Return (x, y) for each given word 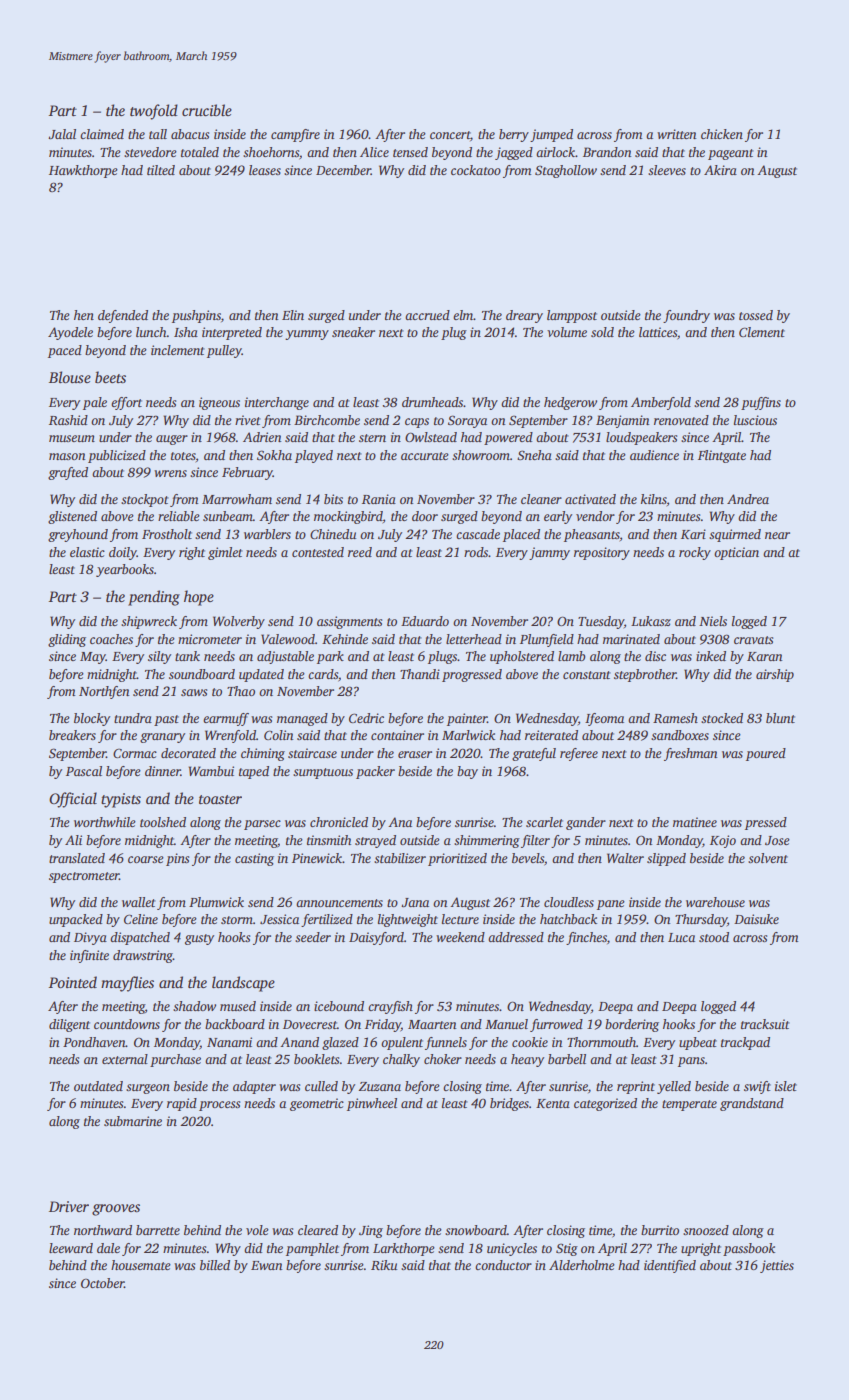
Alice (374, 152)
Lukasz (651, 621)
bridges (509, 1104)
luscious (755, 420)
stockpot (145, 500)
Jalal (62, 134)
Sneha (534, 455)
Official (73, 800)
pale (95, 403)
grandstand (752, 1104)
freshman (690, 754)
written (676, 134)
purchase (175, 1060)
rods (476, 552)
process (219, 1106)
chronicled (339, 822)
